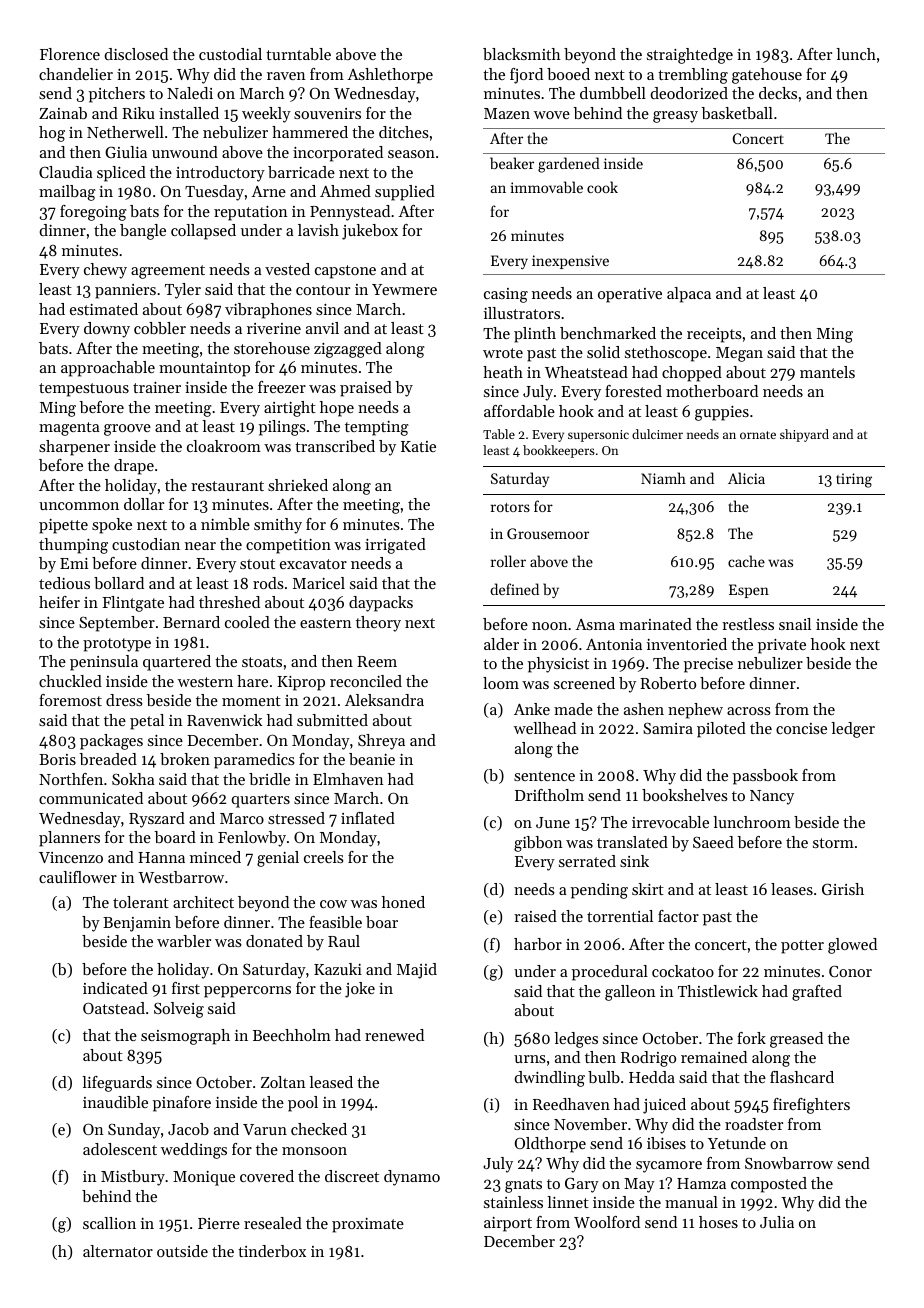  Describe the element at coordinates (137, 924) in the screenshot. I see `Benjamin` at that location.
